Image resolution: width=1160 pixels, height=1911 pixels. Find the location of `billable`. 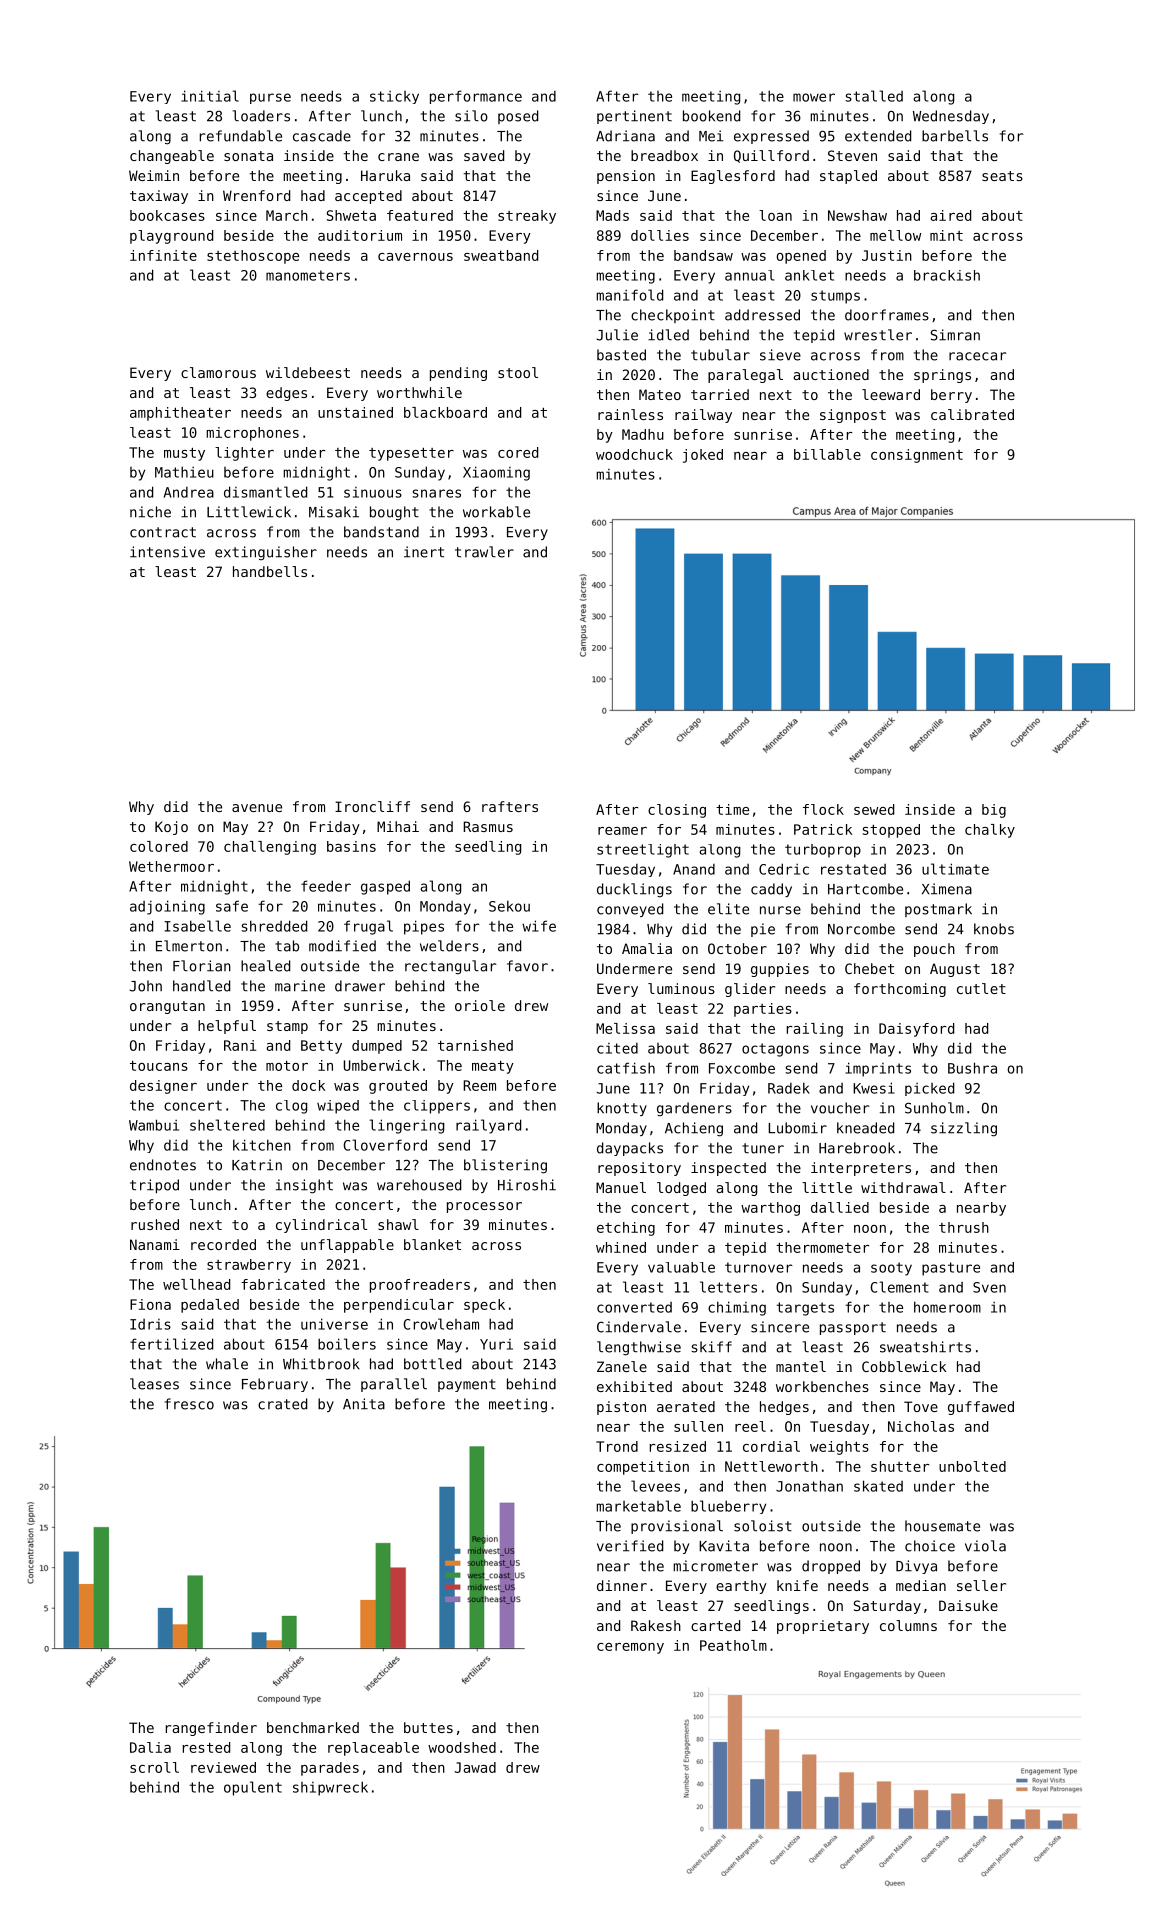

billable is located at coordinates (827, 454).
